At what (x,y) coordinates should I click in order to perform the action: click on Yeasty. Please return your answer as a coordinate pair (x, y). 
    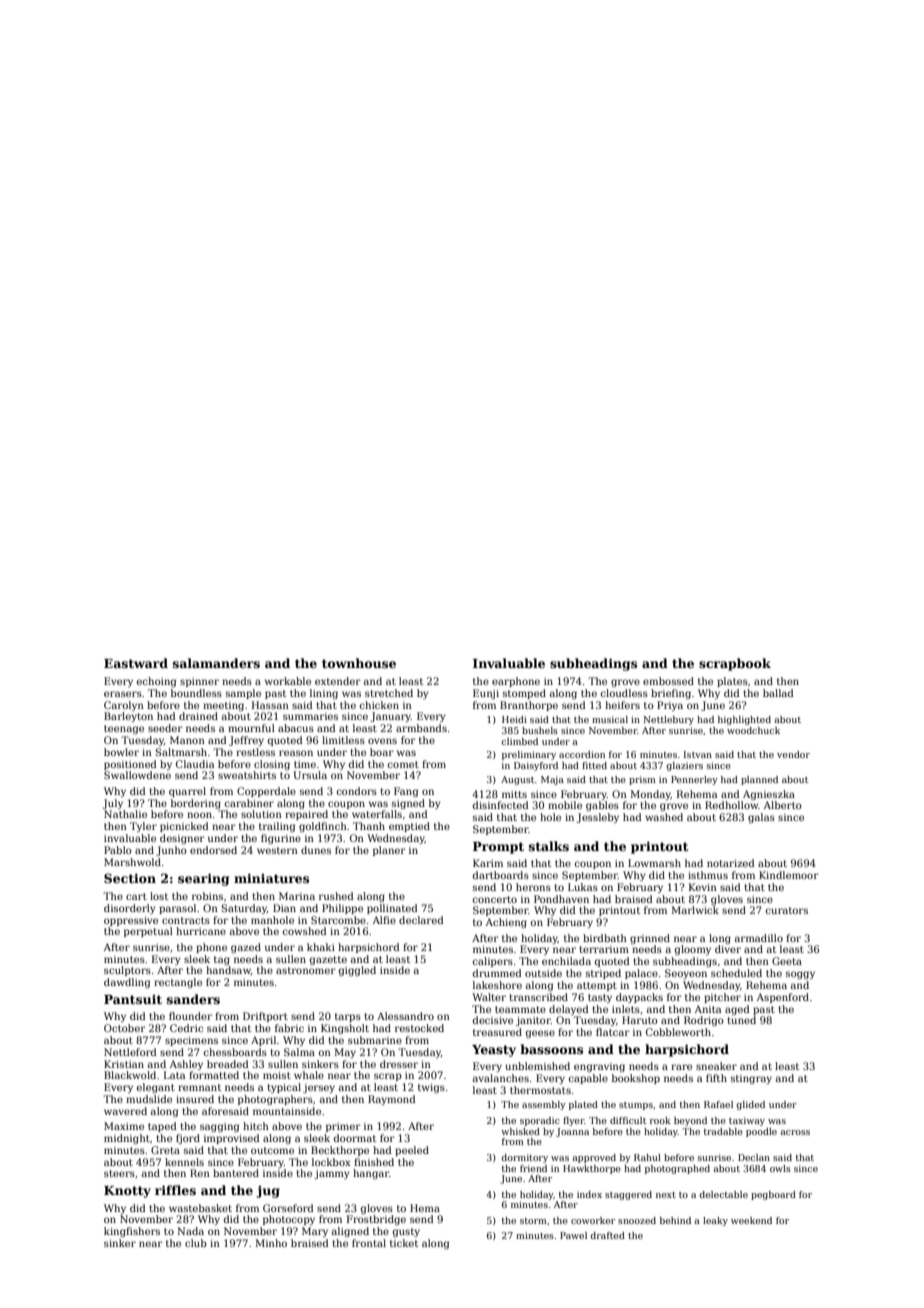
    Looking at the image, I should click on (494, 1051).
